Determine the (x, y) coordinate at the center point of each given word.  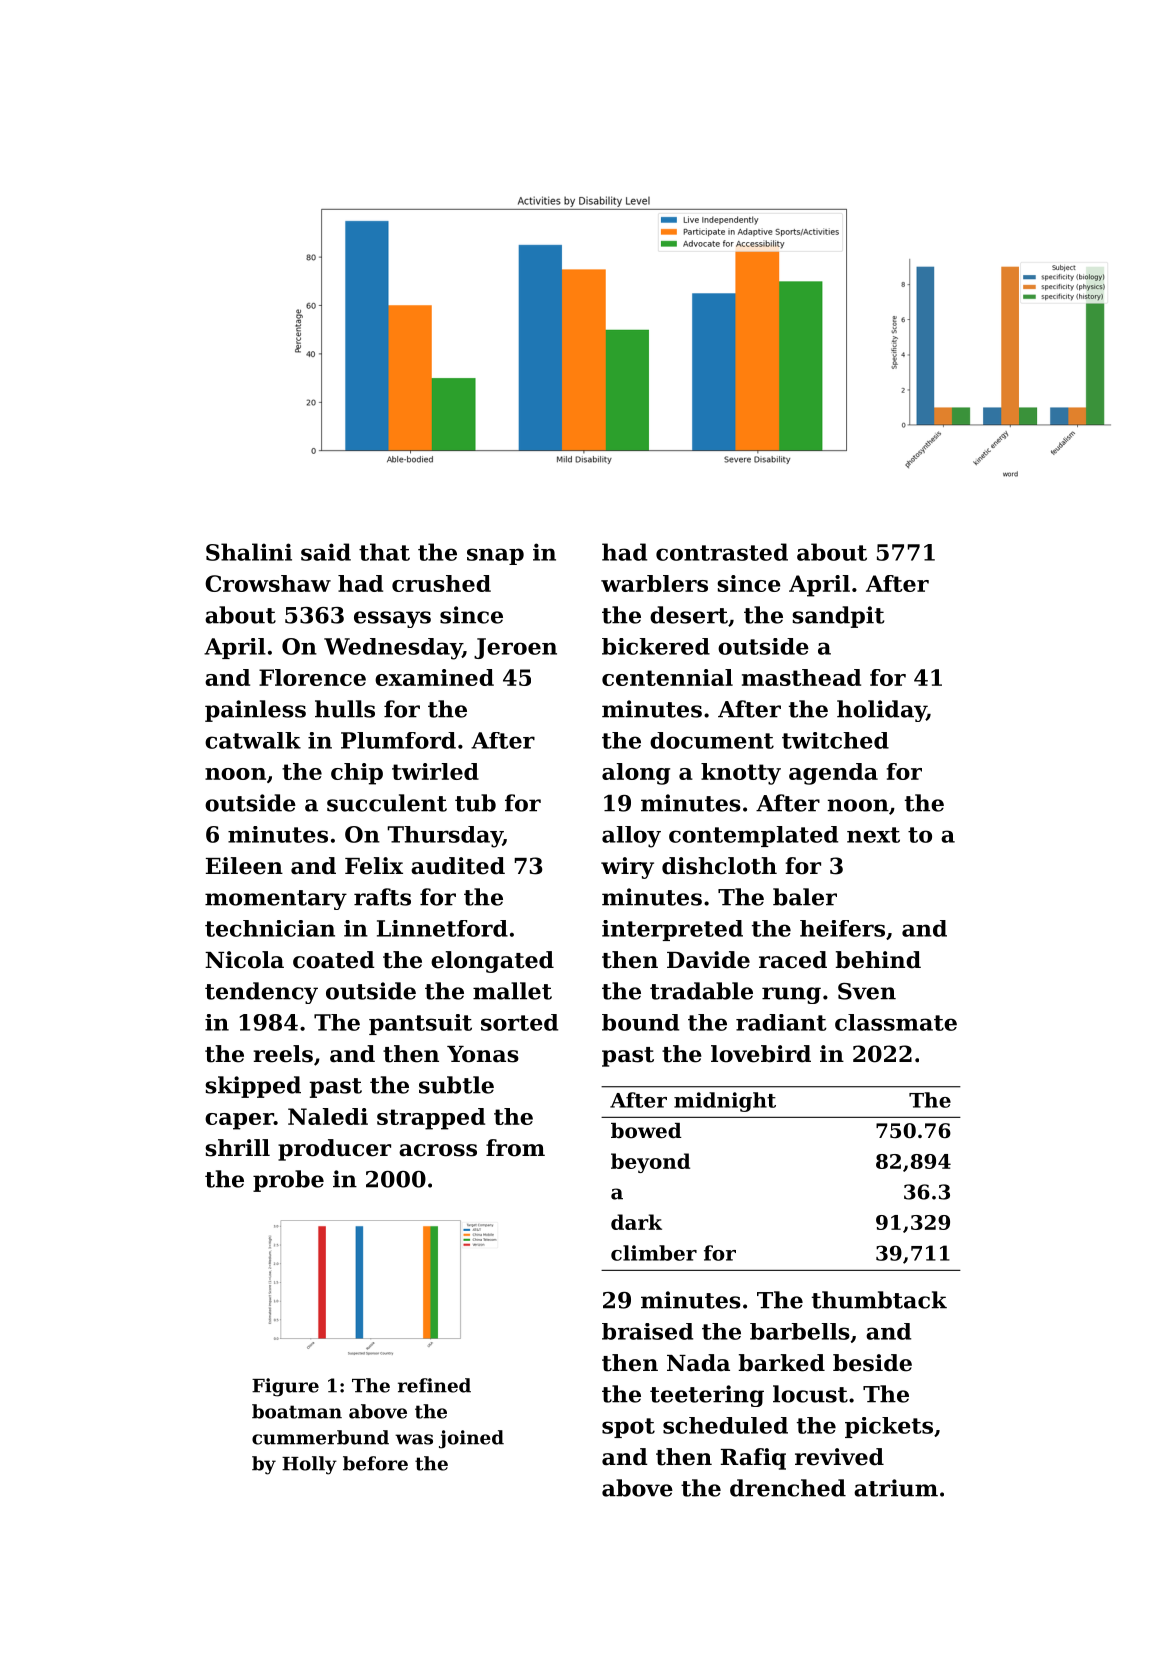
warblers (654, 583)
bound (640, 1022)
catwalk (253, 740)
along (636, 774)
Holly (309, 1465)
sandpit (838, 617)
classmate (896, 1022)
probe (288, 1181)
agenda (833, 774)
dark (636, 1222)
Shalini (249, 552)
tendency (261, 993)
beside (872, 1363)
